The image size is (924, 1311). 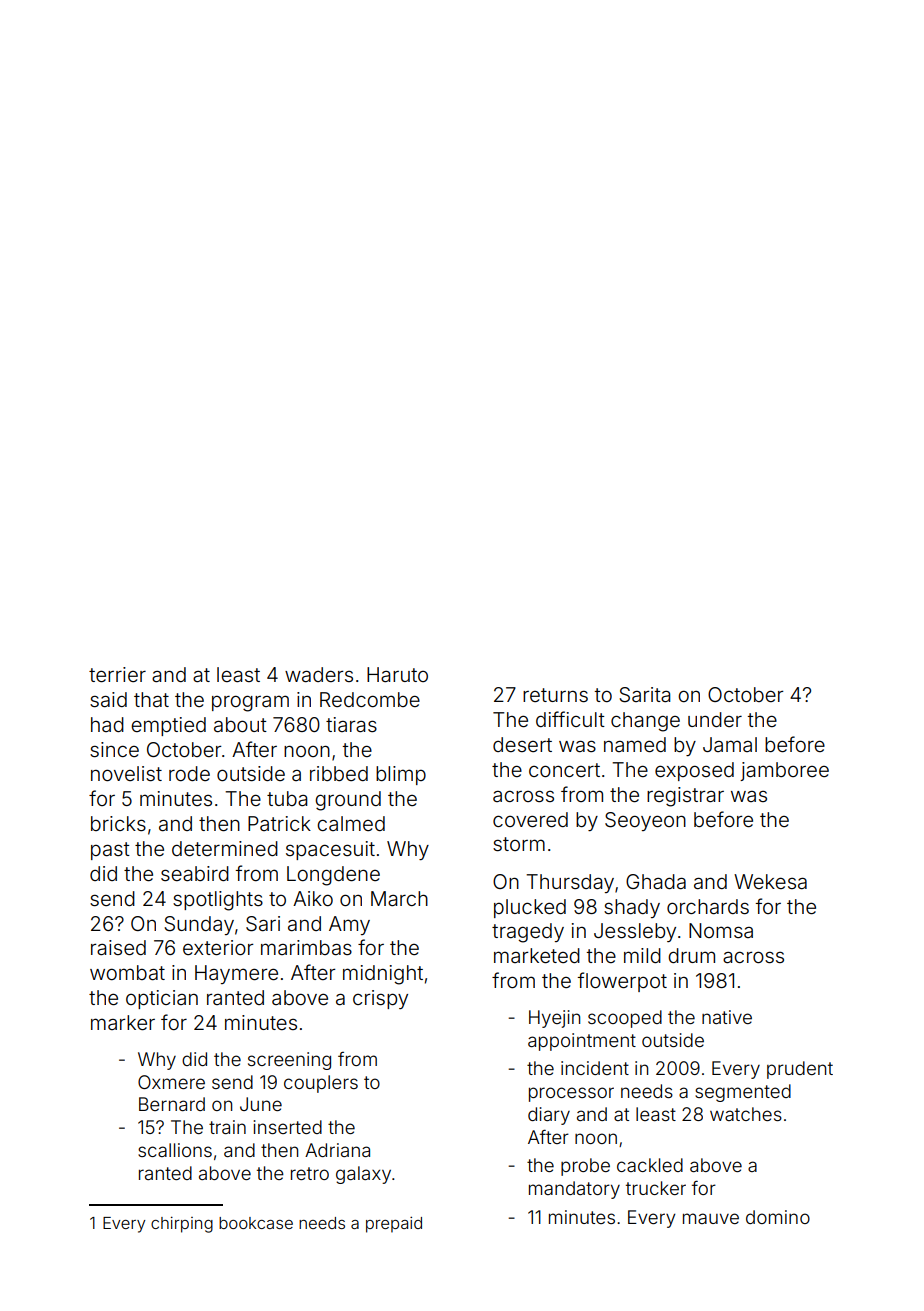 I want to click on blimp, so click(x=401, y=775).
